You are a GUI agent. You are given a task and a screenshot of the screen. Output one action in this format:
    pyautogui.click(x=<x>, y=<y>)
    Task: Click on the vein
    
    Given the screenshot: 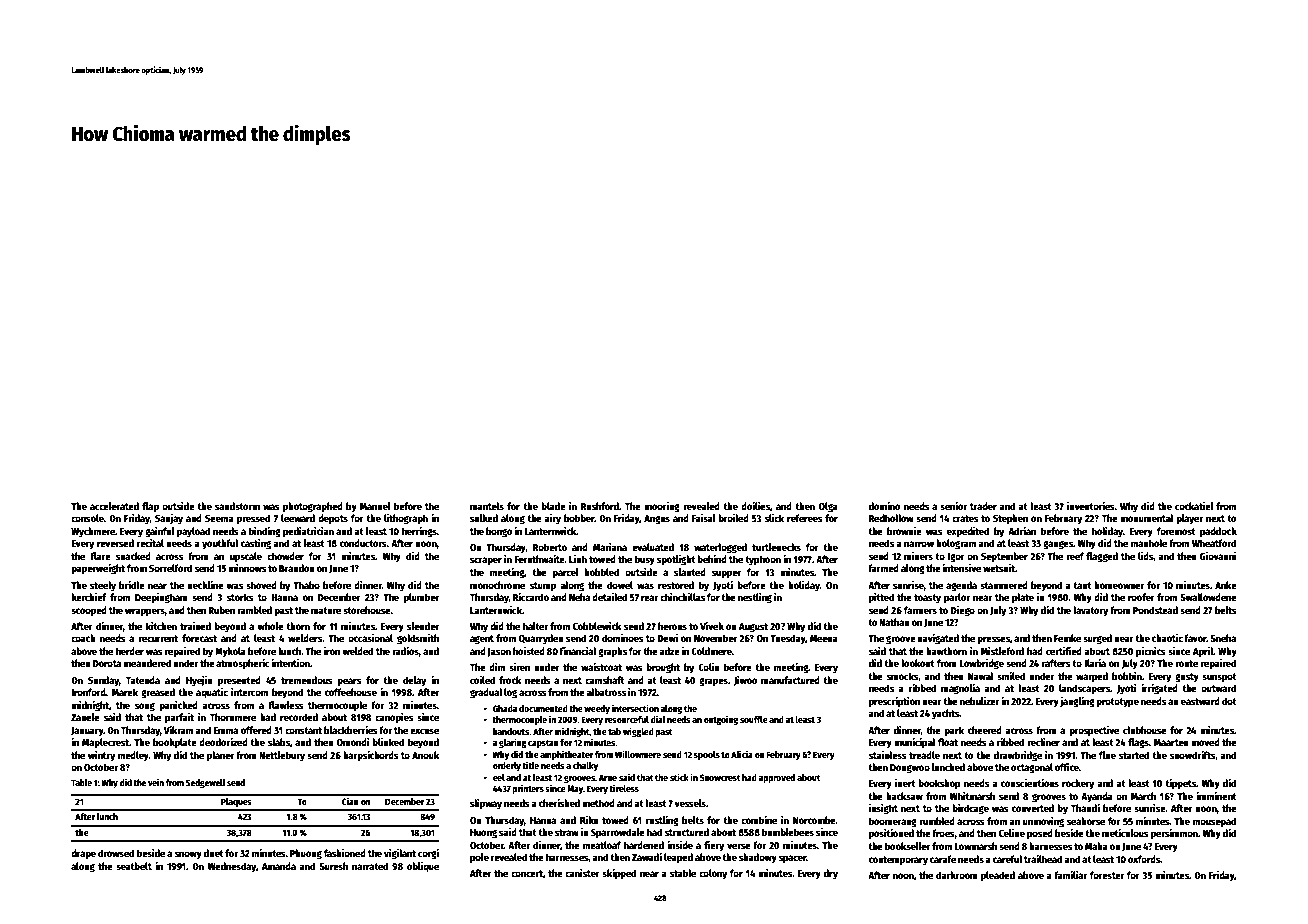 What is the action you would take?
    pyautogui.click(x=156, y=782)
